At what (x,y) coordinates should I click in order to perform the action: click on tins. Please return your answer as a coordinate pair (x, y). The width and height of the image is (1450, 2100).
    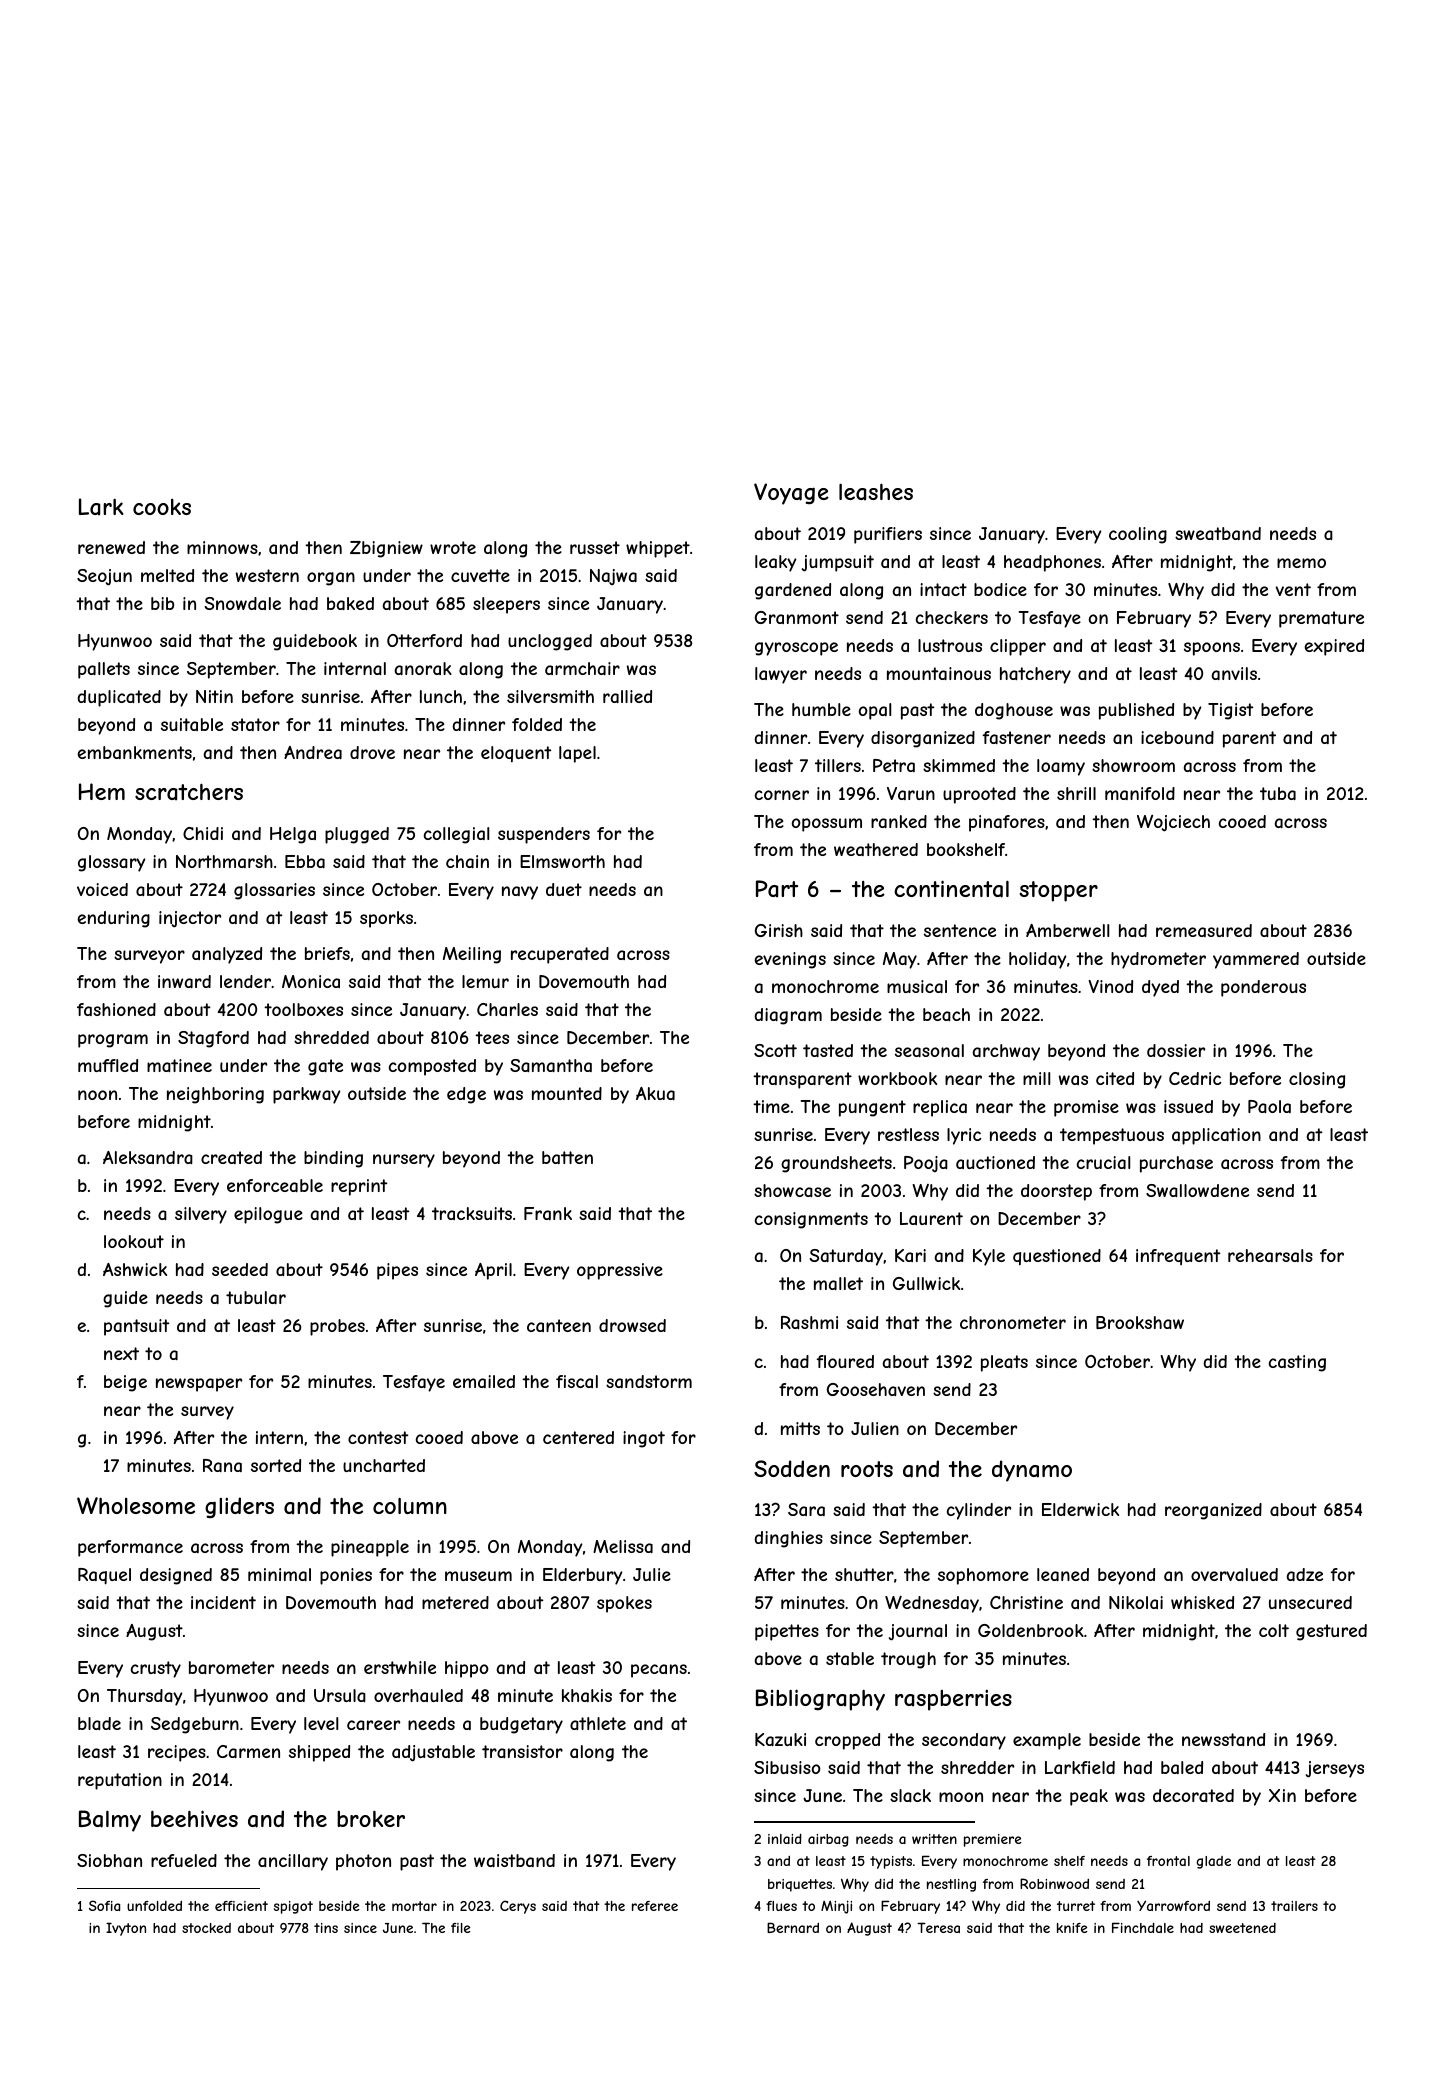
    Looking at the image, I should click on (326, 1928).
